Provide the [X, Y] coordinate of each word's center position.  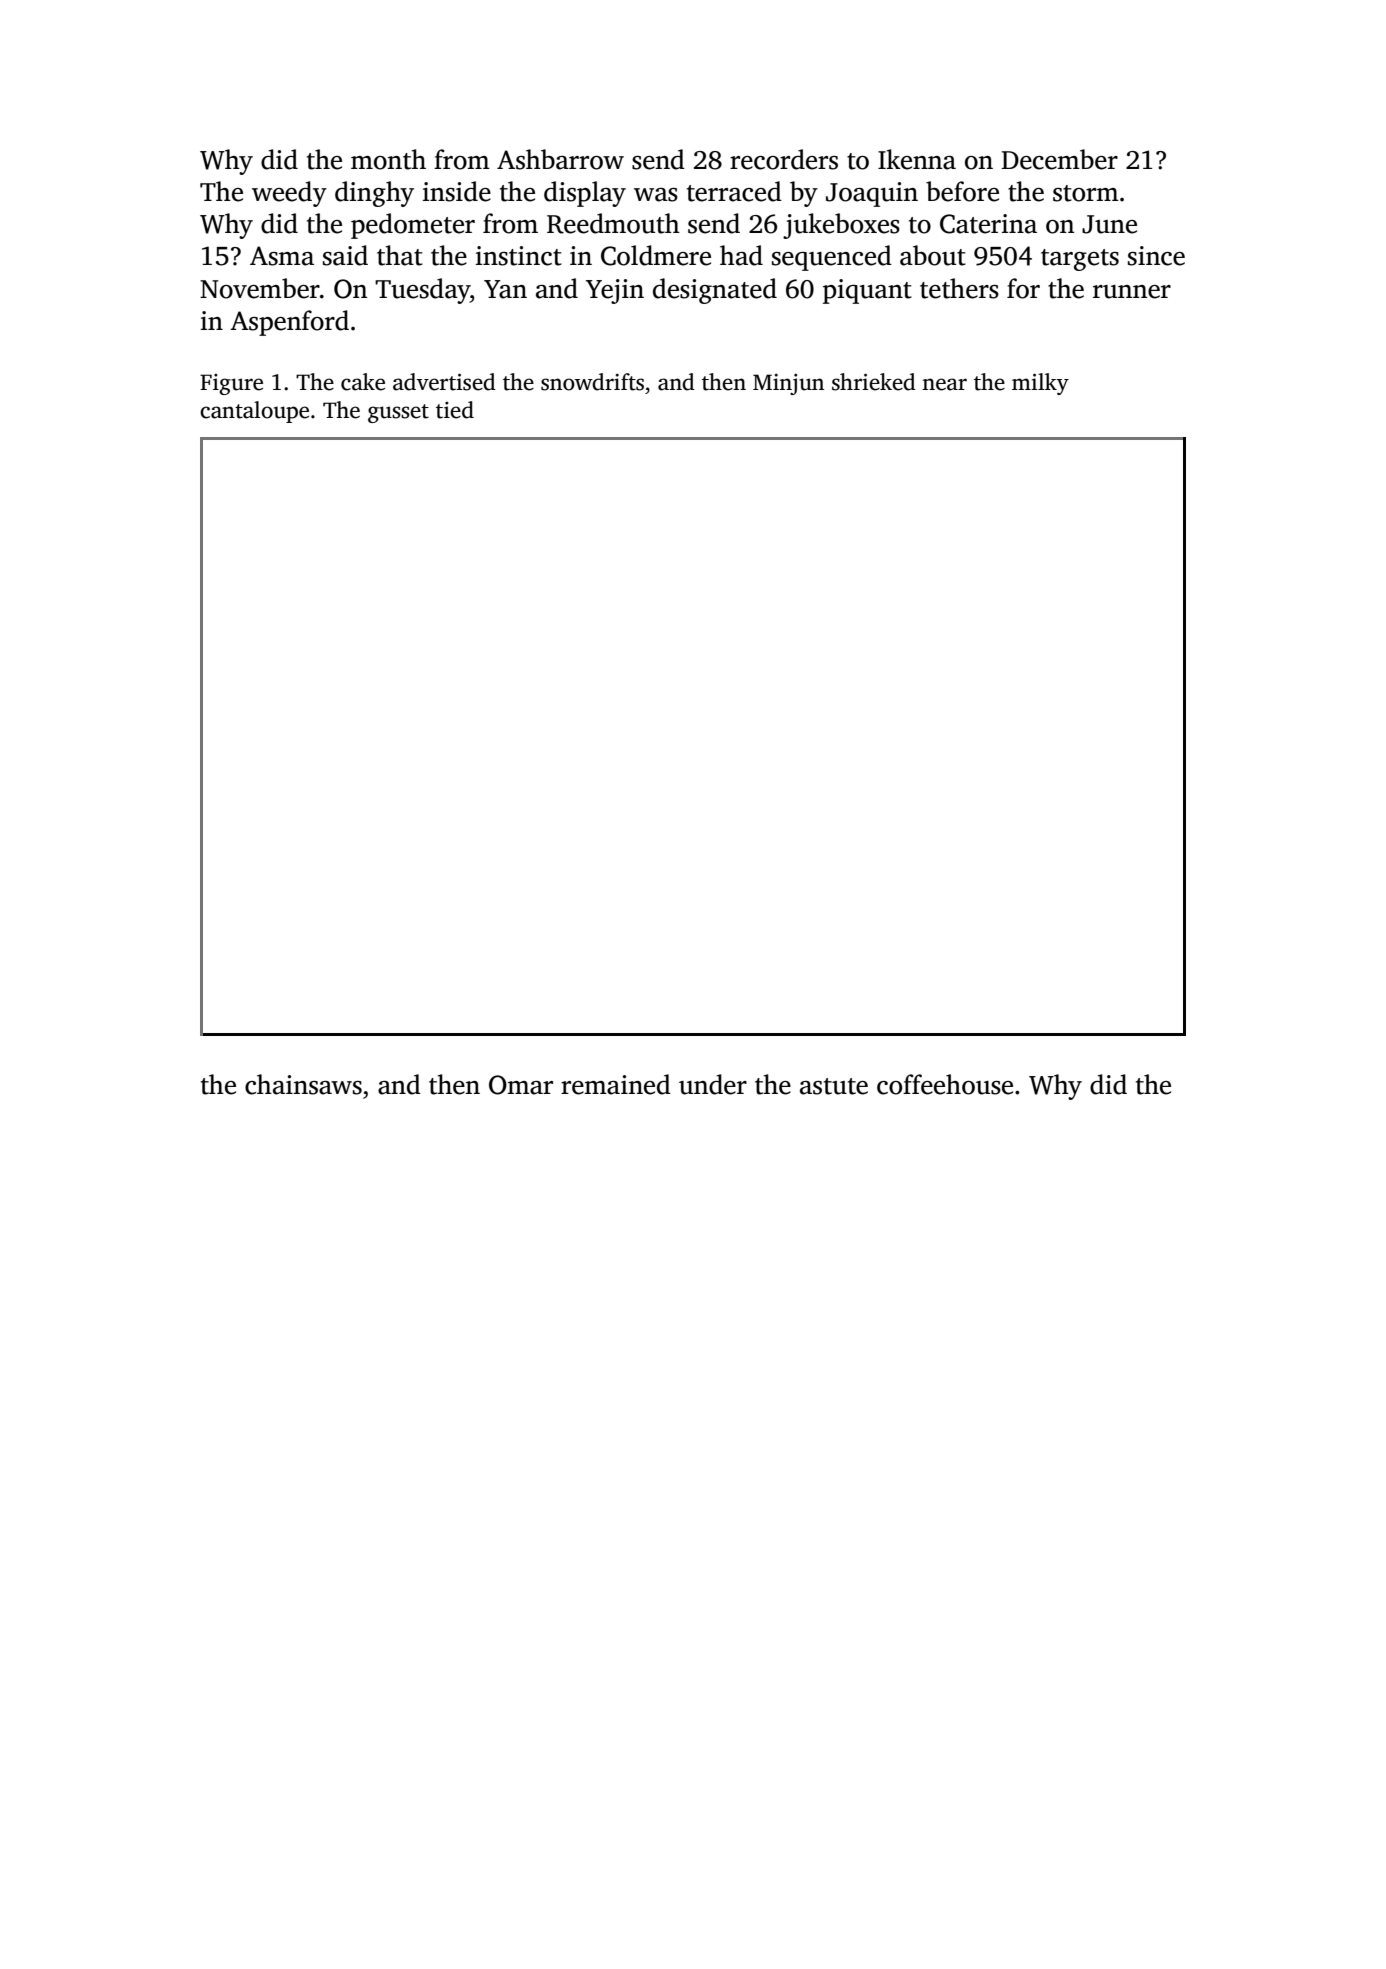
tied [455, 410]
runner [1132, 292]
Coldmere [656, 255]
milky [1040, 384]
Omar [521, 1085]
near [944, 384]
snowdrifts [592, 382]
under [713, 1084]
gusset [398, 413]
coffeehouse [945, 1084]
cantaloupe [254, 412]
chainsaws [303, 1084]
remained [616, 1084]
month [388, 159]
